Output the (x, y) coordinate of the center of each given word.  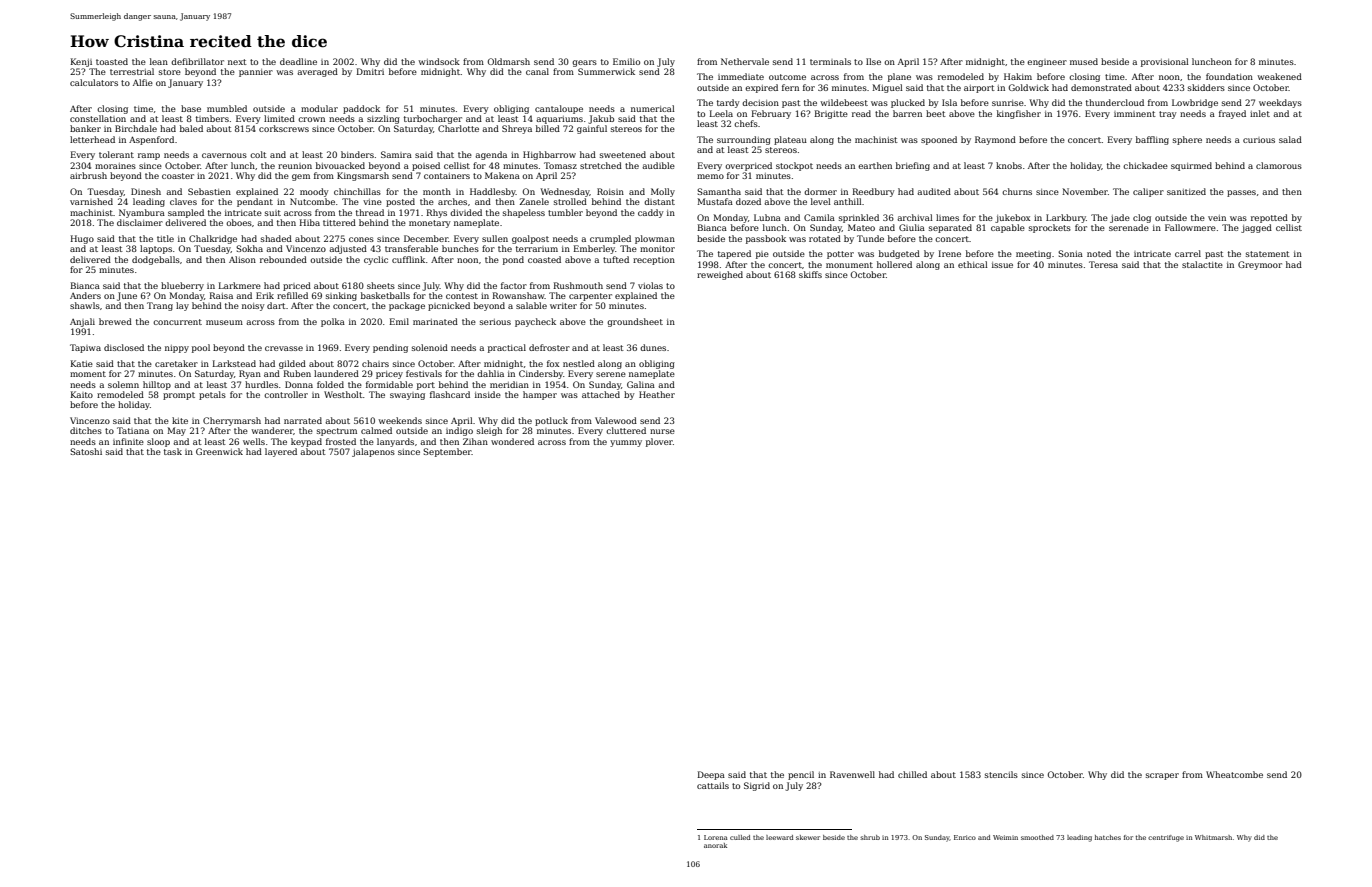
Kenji (81, 62)
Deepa (711, 775)
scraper (1162, 776)
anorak (715, 845)
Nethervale (745, 61)
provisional (1165, 62)
